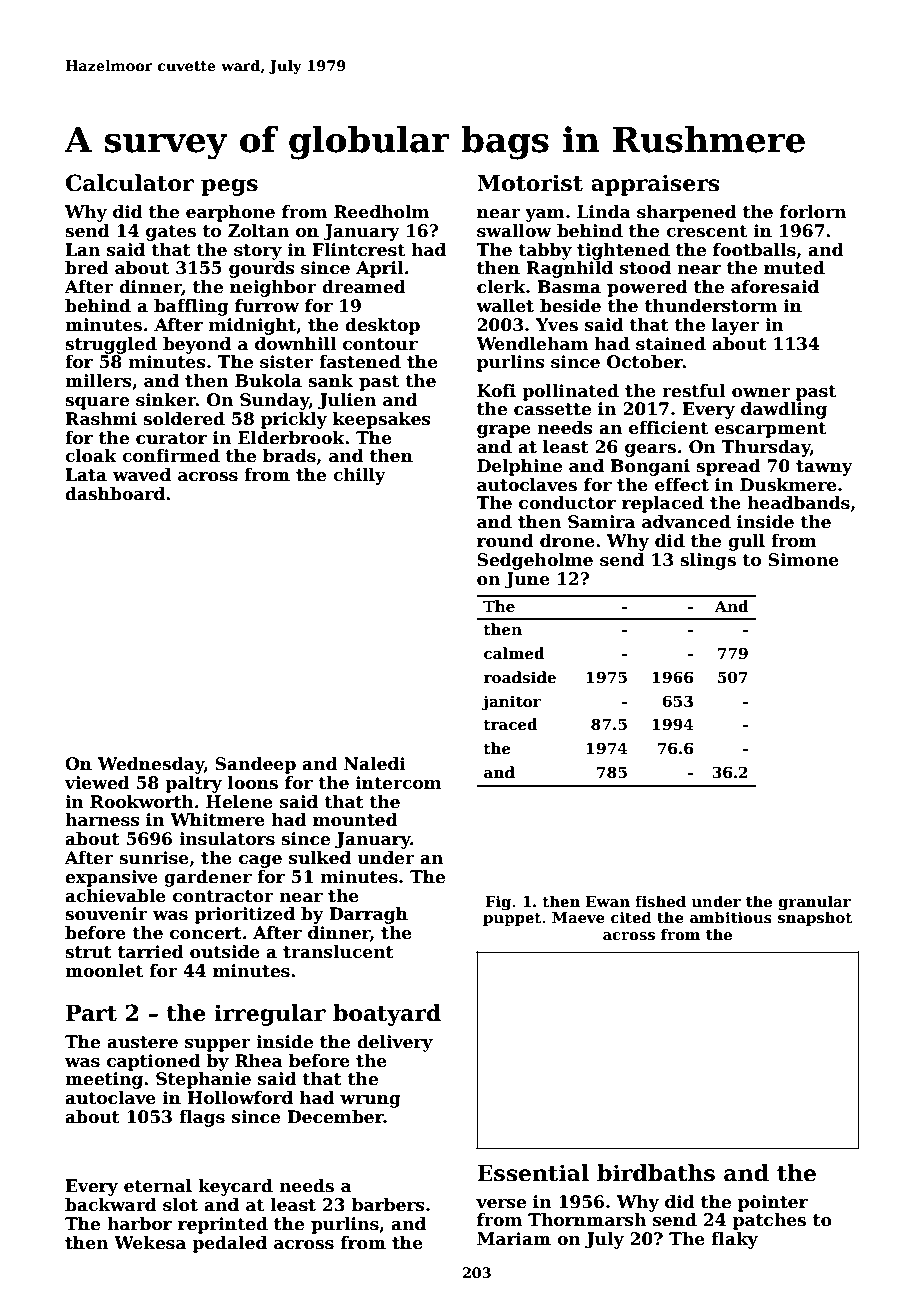  Describe the element at coordinates (505, 541) in the document. I see `round` at that location.
